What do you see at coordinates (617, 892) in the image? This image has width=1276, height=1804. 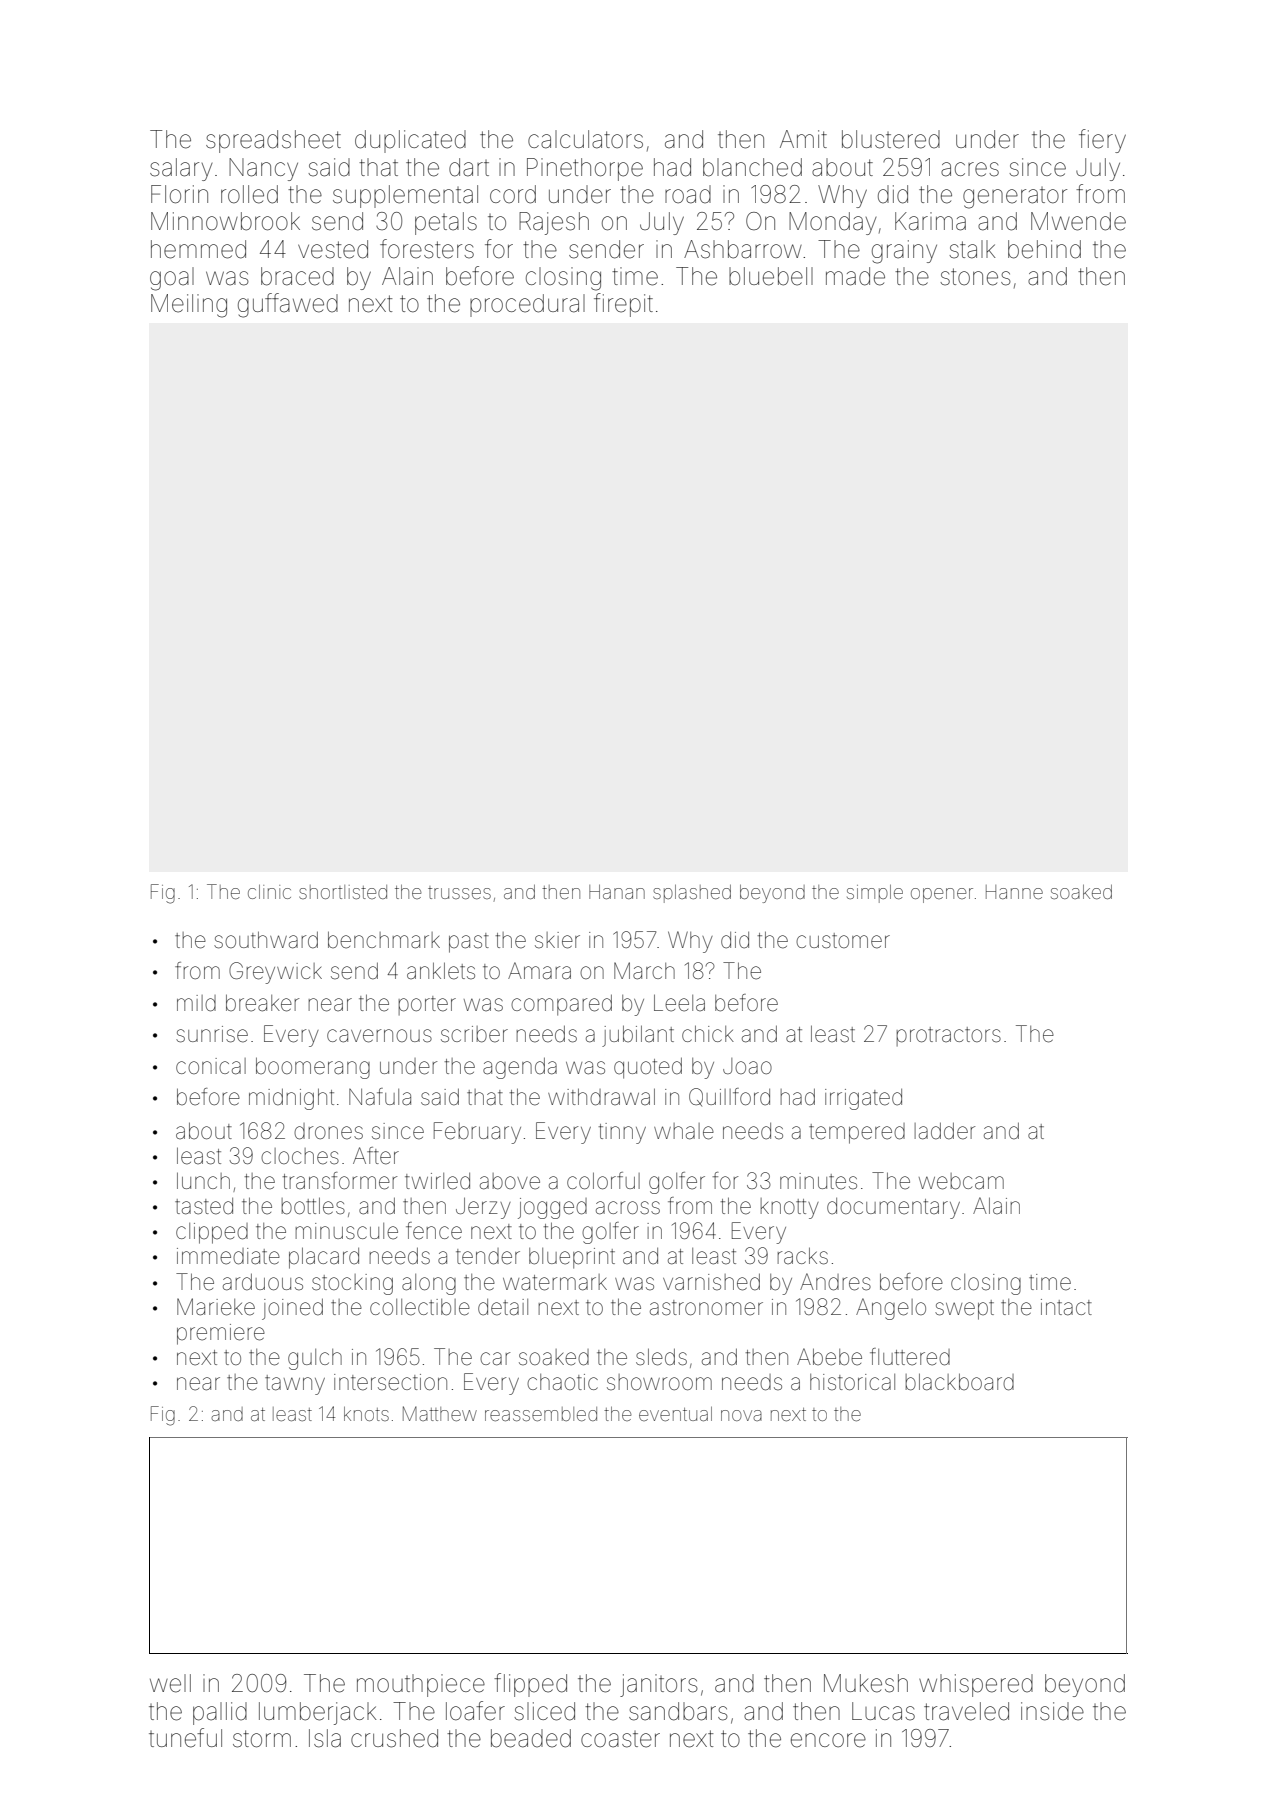 I see `Hanan` at bounding box center [617, 892].
